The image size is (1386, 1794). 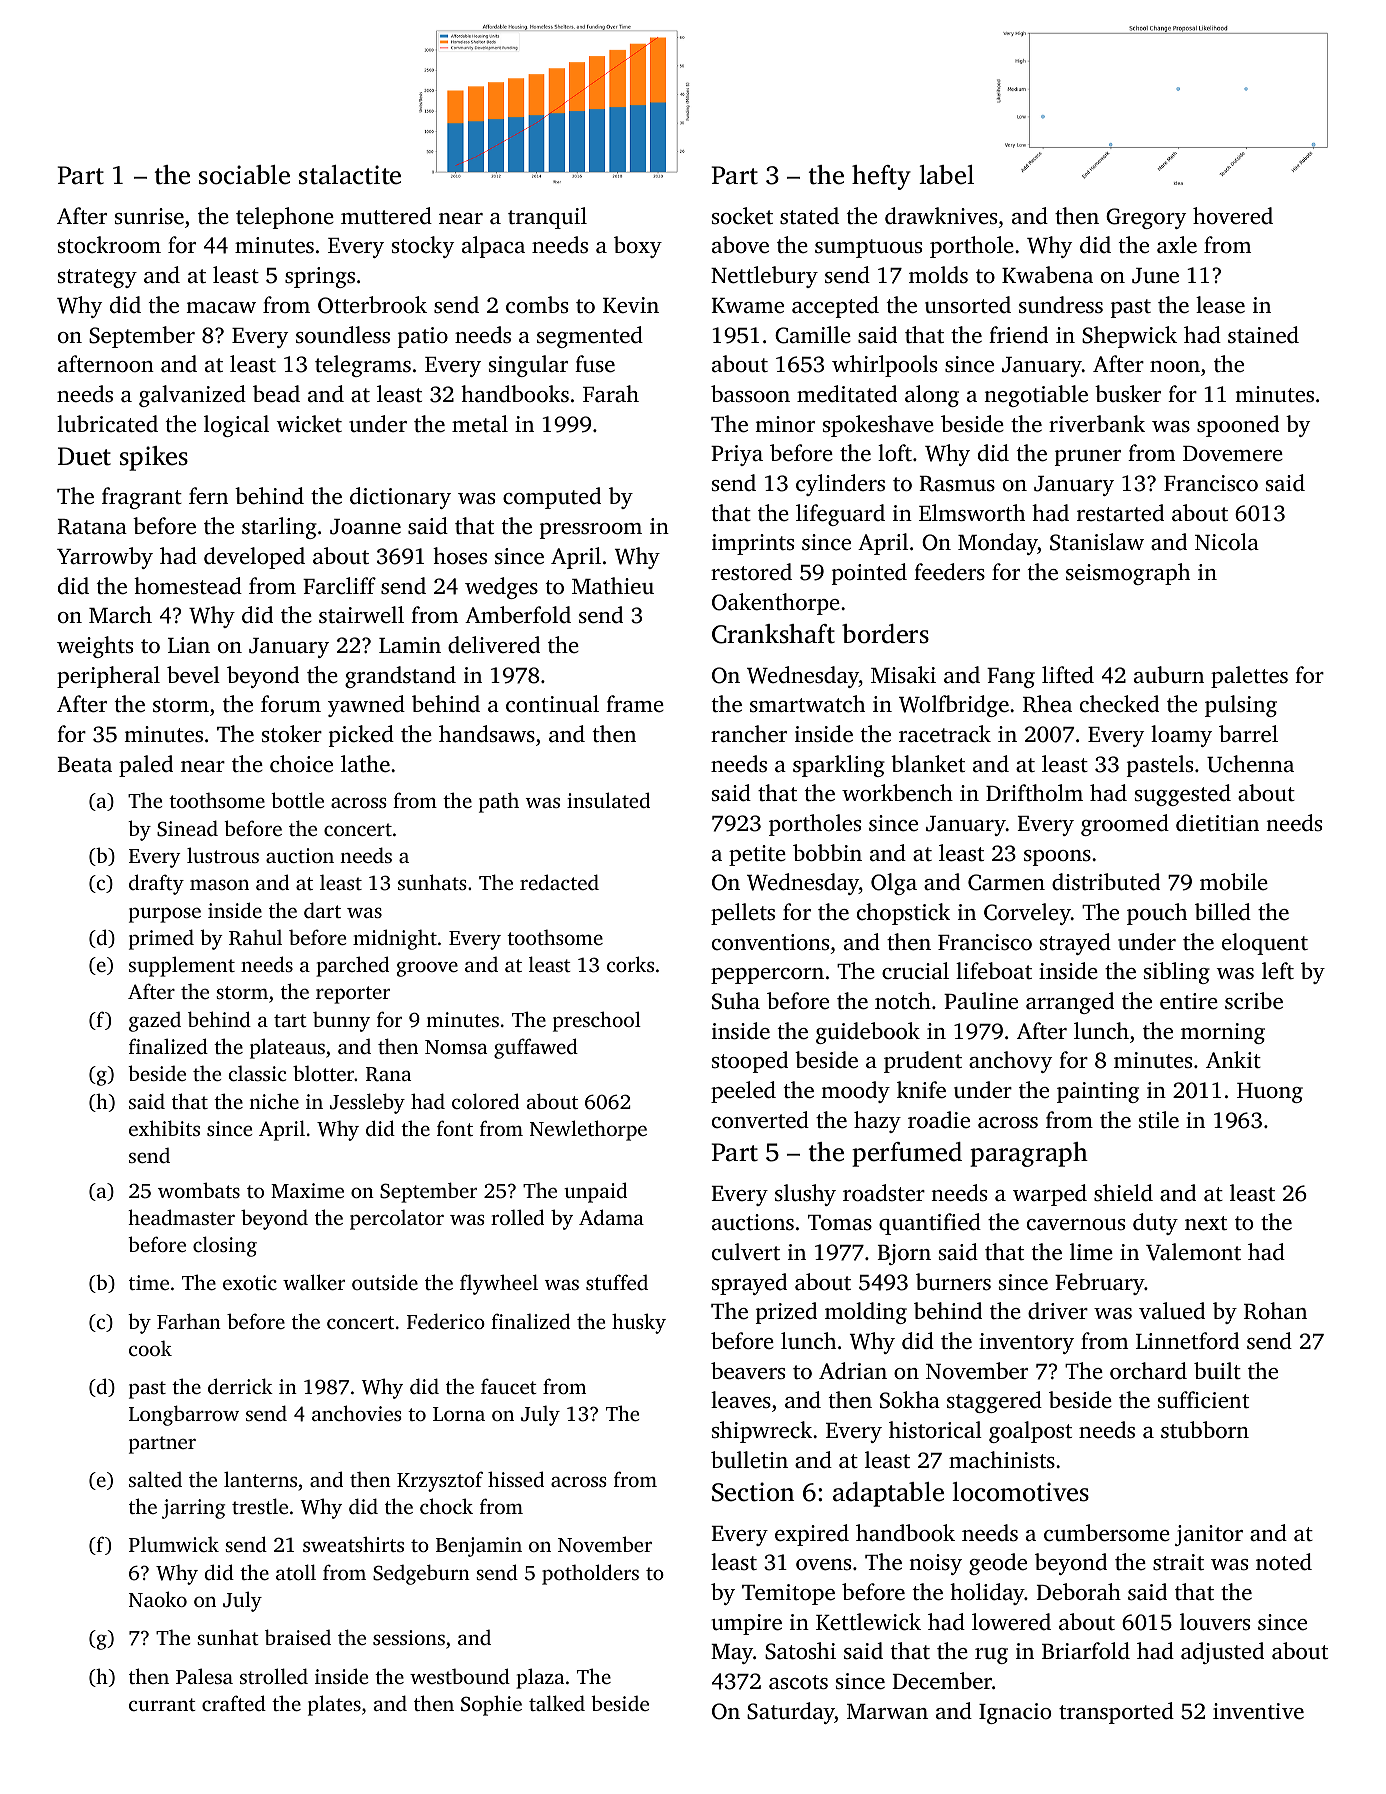 What do you see at coordinates (516, 1479) in the screenshot?
I see `hissed` at bounding box center [516, 1479].
